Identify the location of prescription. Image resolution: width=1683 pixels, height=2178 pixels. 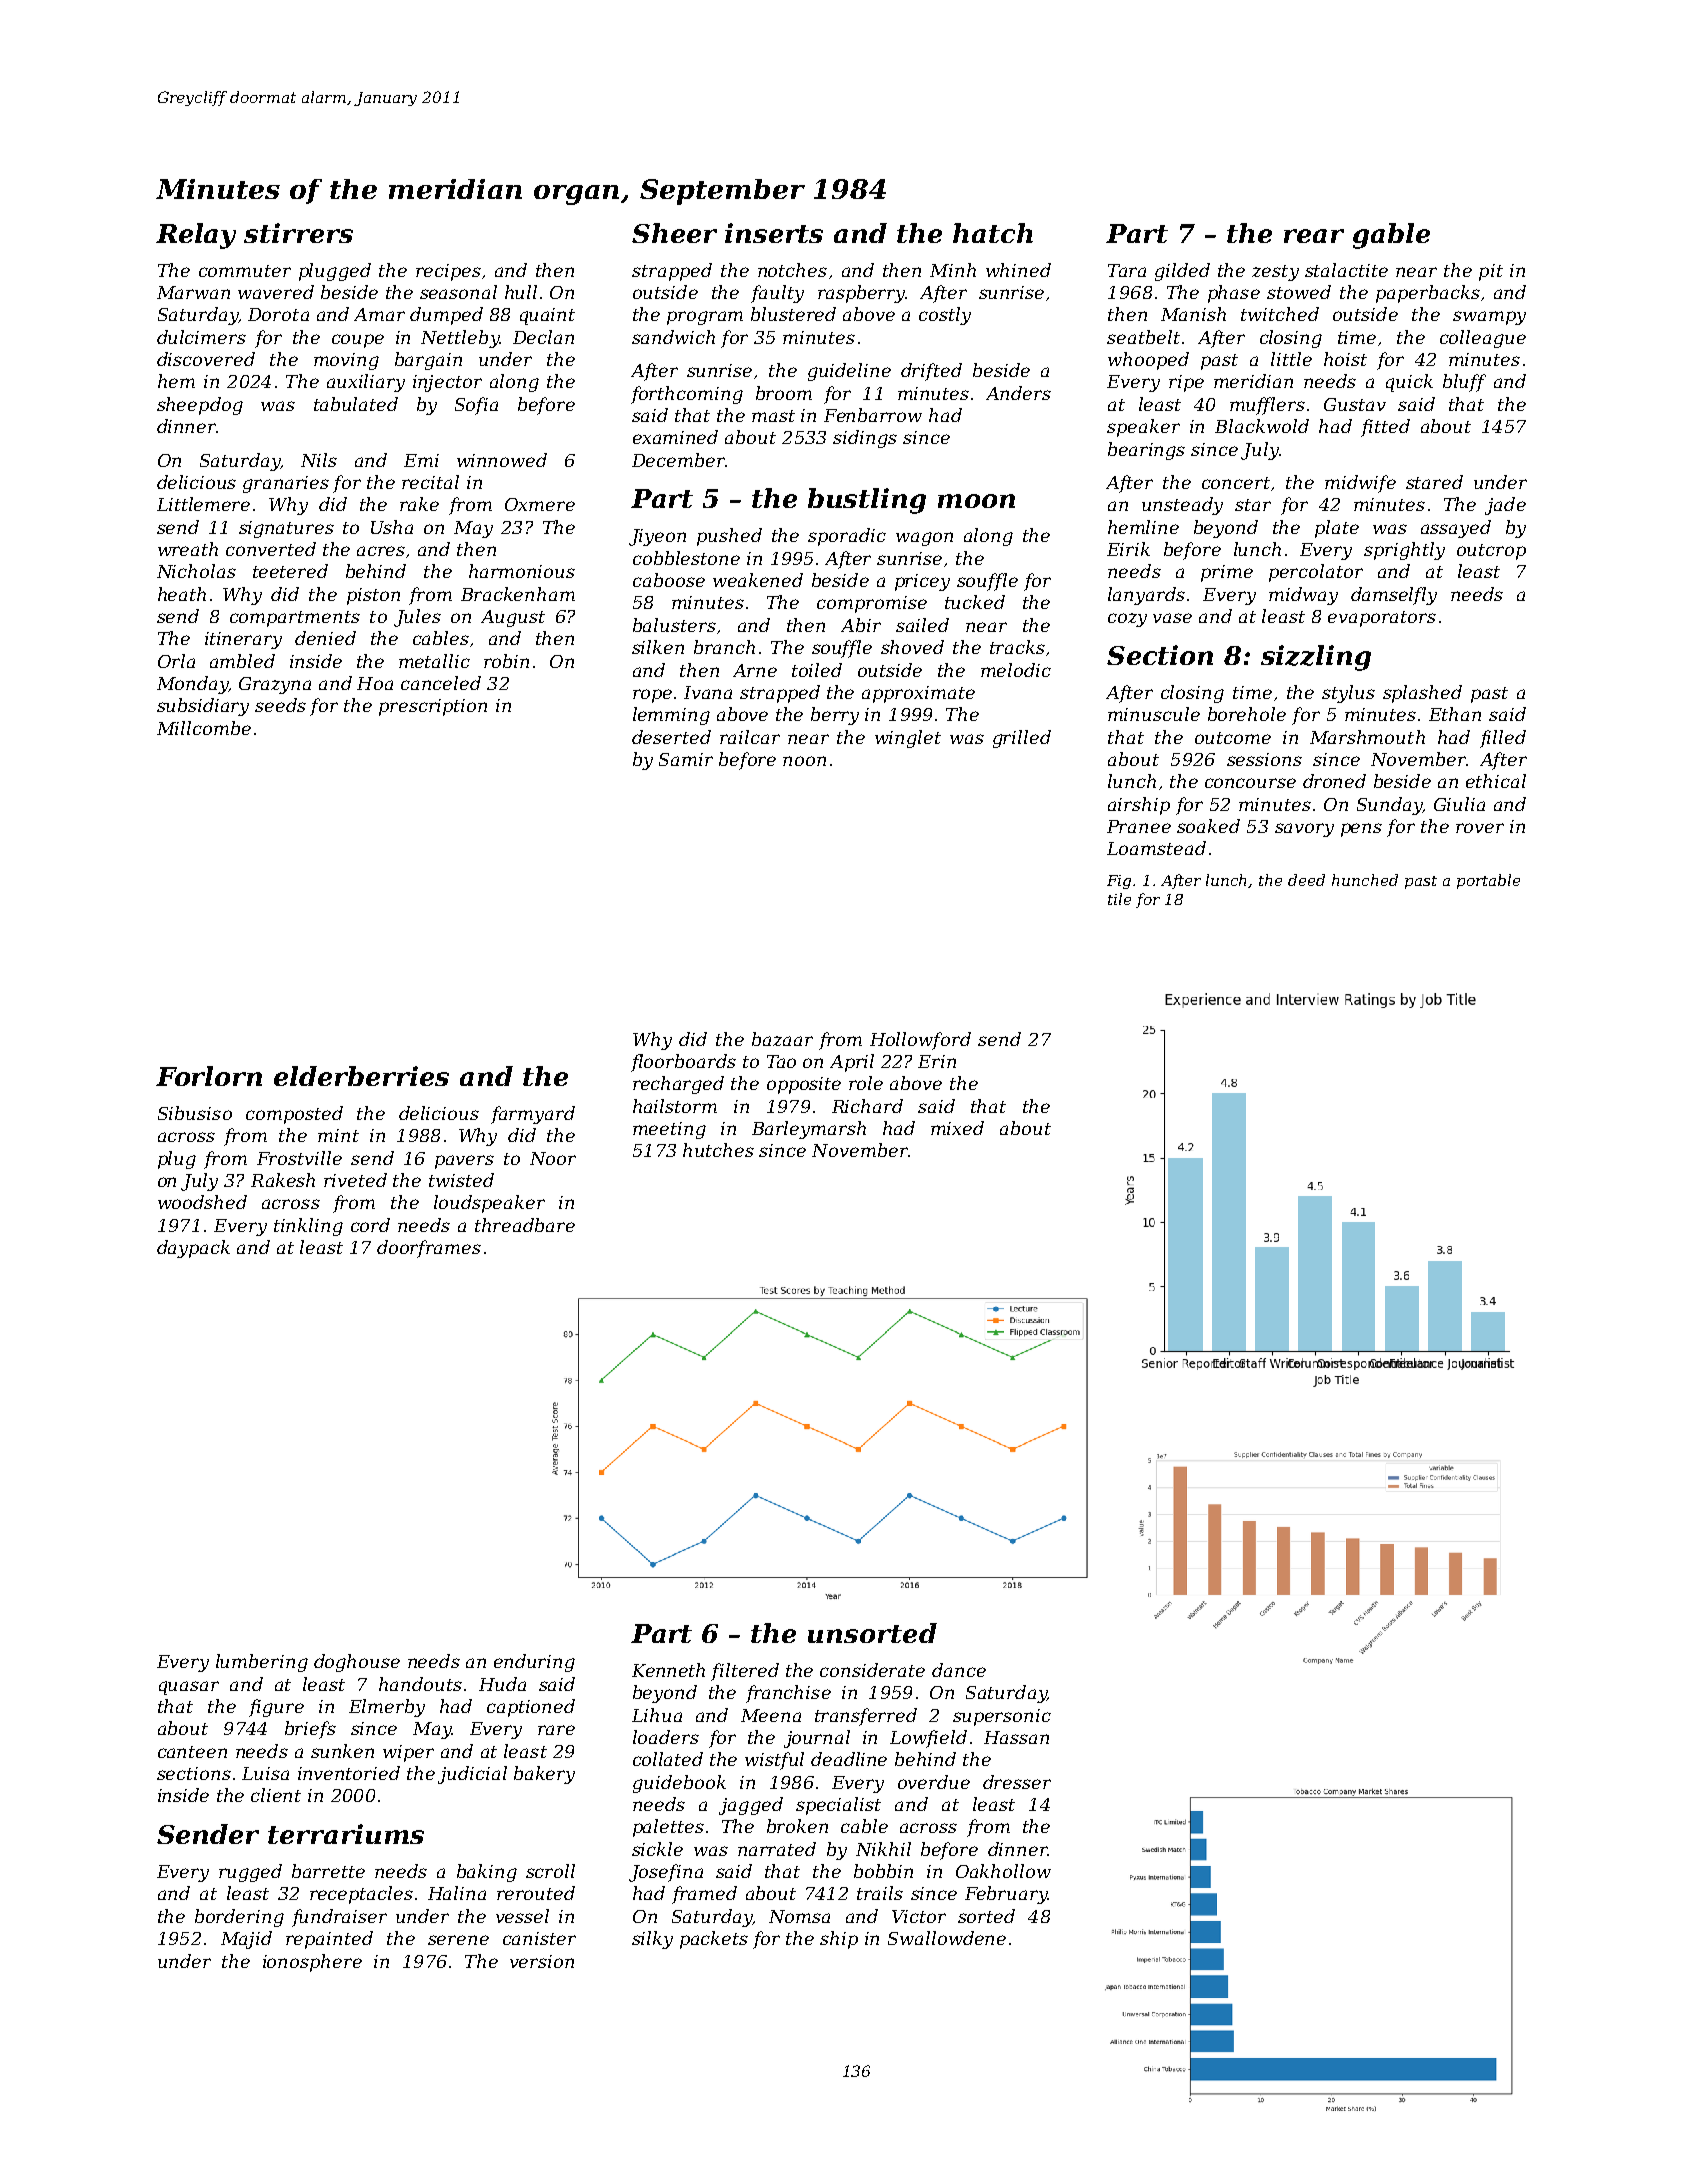
(433, 707).
